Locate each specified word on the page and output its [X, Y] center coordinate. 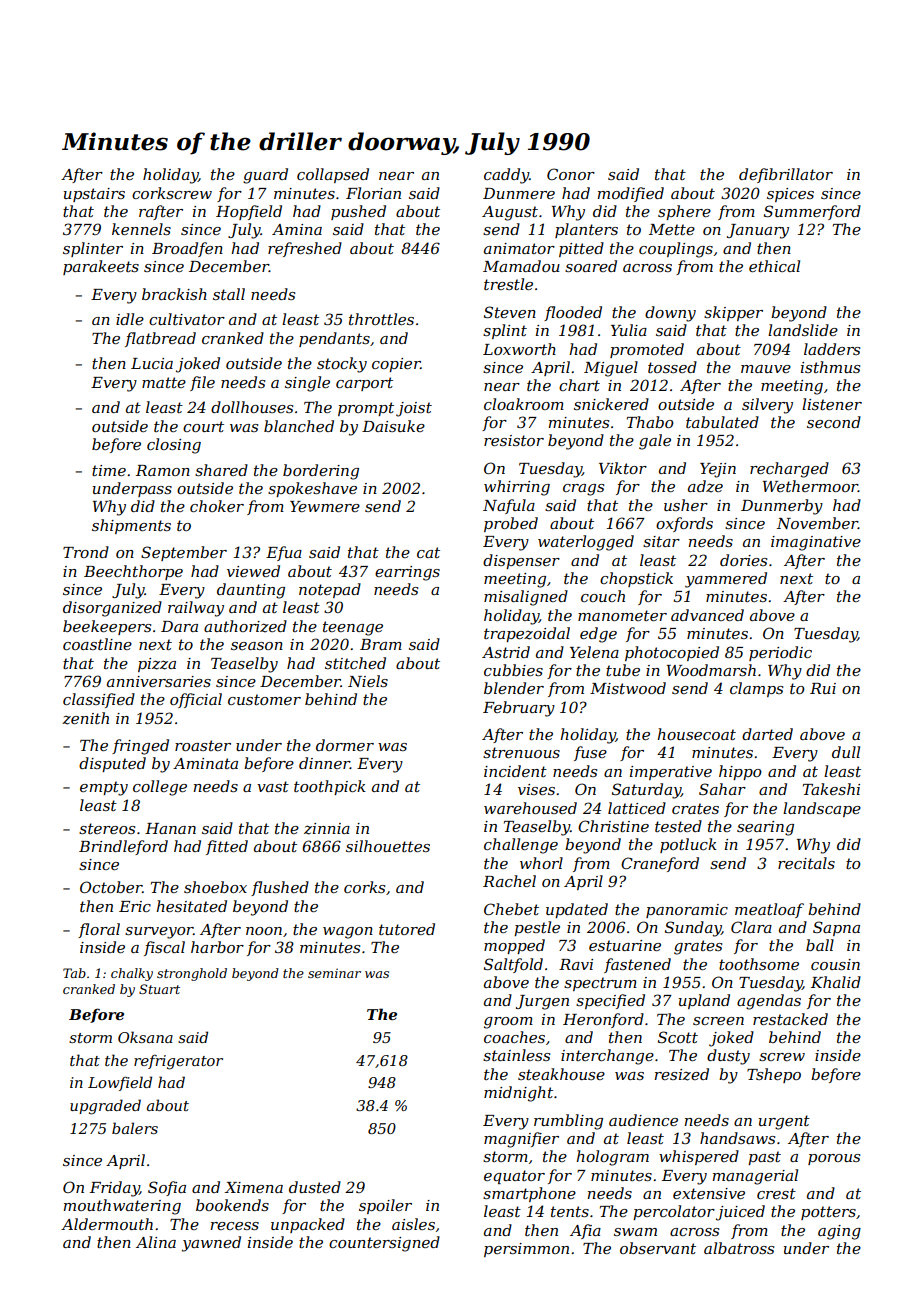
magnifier [521, 1140]
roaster [203, 745]
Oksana [145, 1037]
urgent [784, 1122]
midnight [518, 1094]
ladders [832, 349]
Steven [510, 312]
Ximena [254, 1187]
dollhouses [252, 407]
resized [682, 1074]
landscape [822, 809]
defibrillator [786, 175]
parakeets [101, 267]
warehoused [530, 808]
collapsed [333, 175]
